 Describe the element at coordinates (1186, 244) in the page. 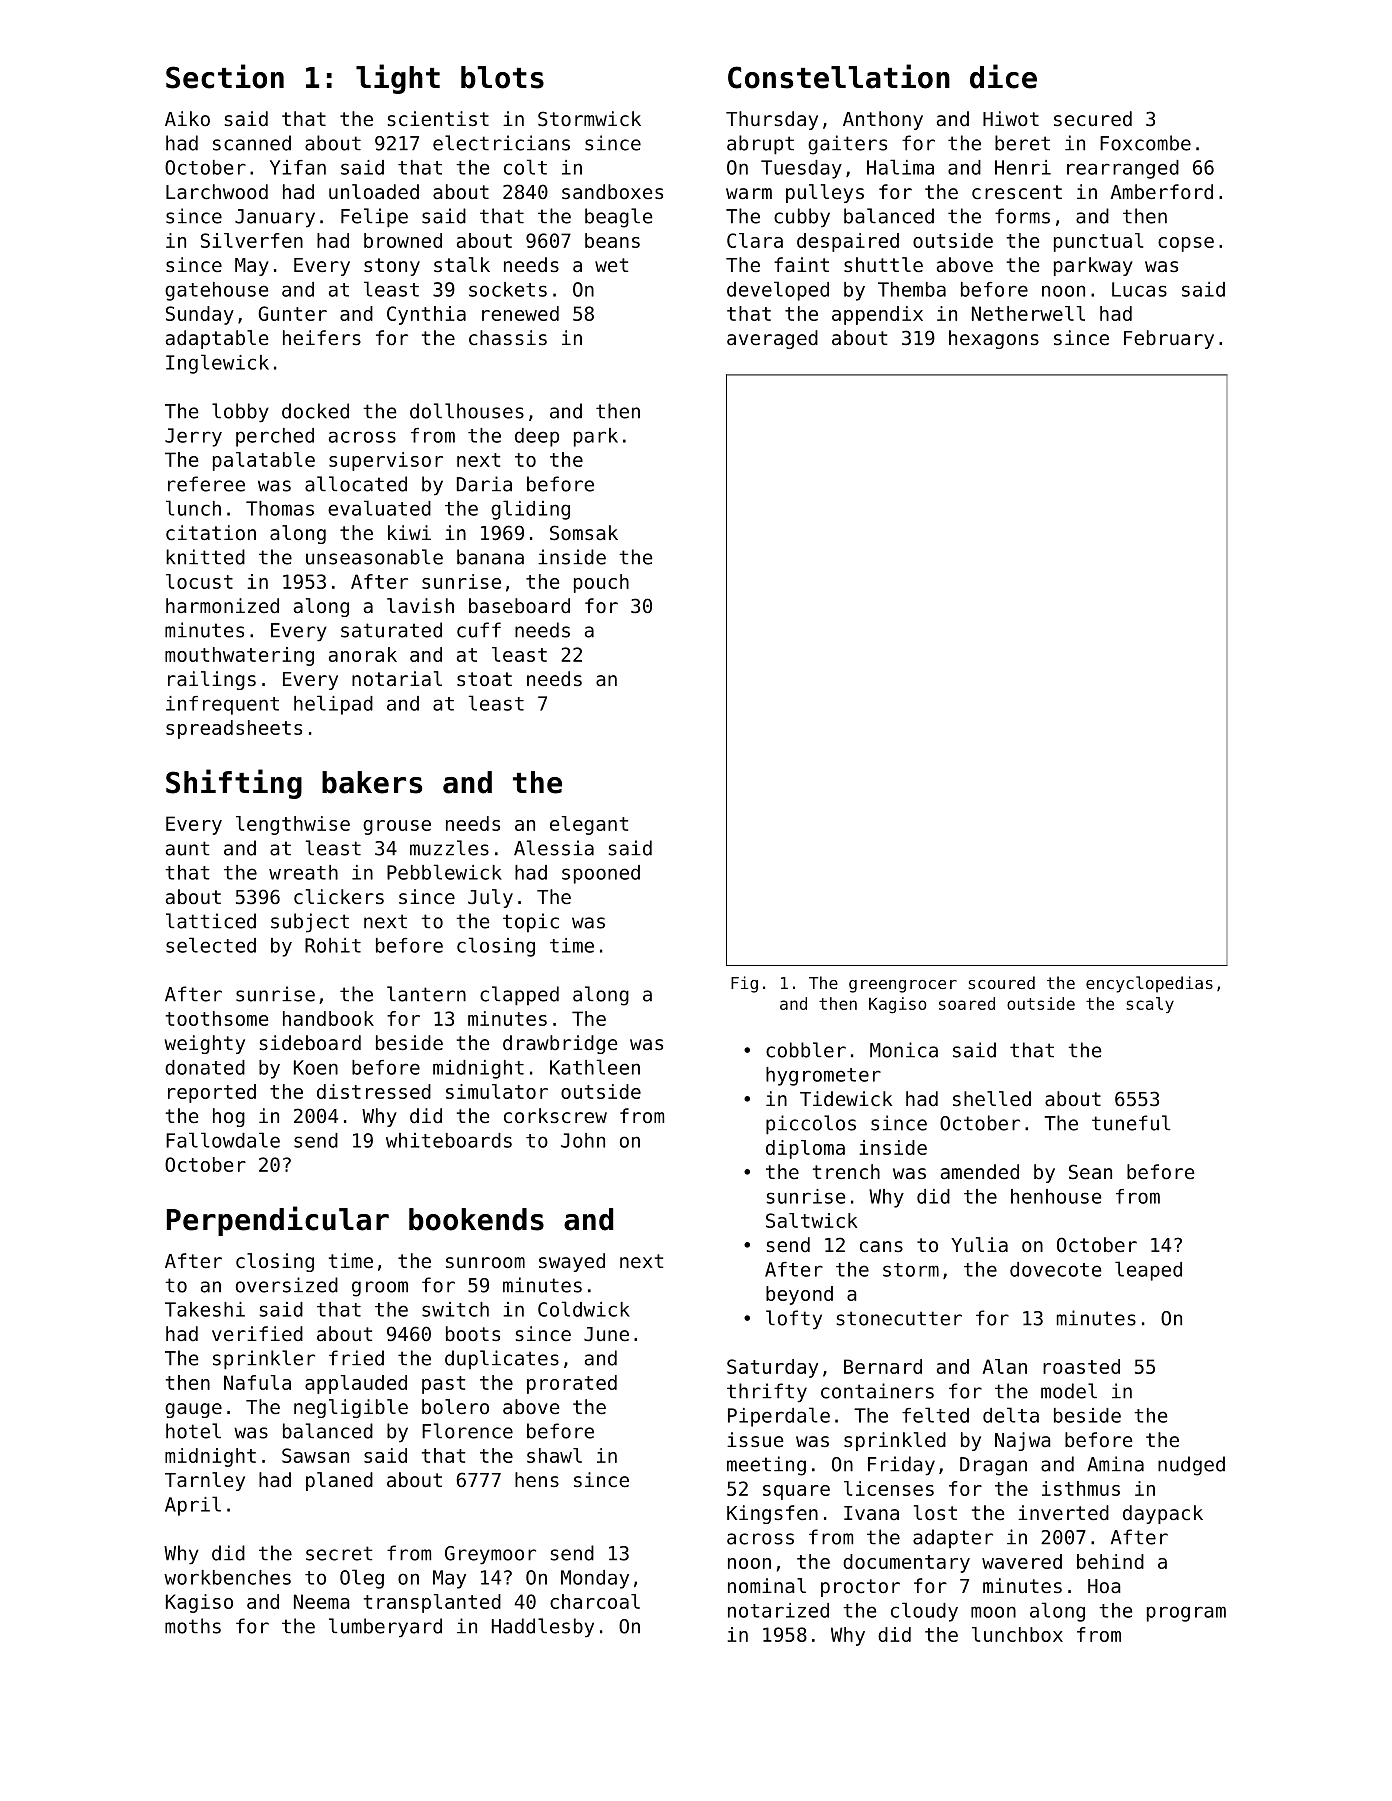

I see `copse` at that location.
